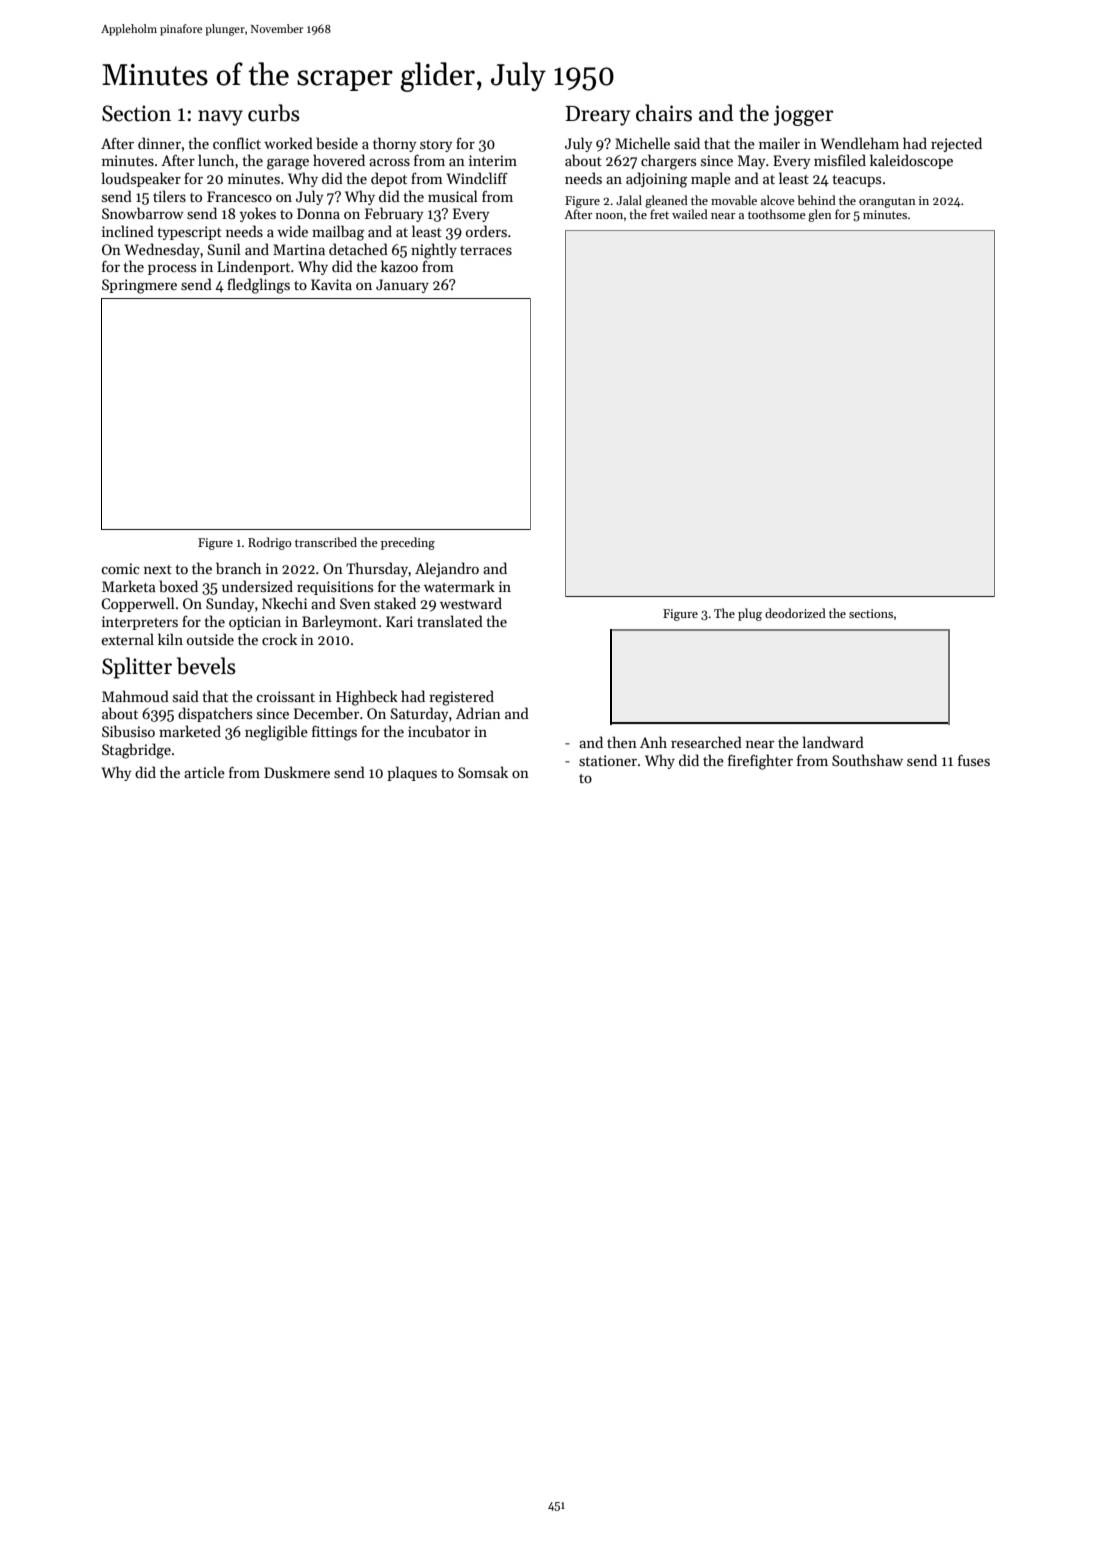 This screenshot has height=1550, width=1096. What do you see at coordinates (331, 284) in the screenshot?
I see `Kavita` at bounding box center [331, 284].
